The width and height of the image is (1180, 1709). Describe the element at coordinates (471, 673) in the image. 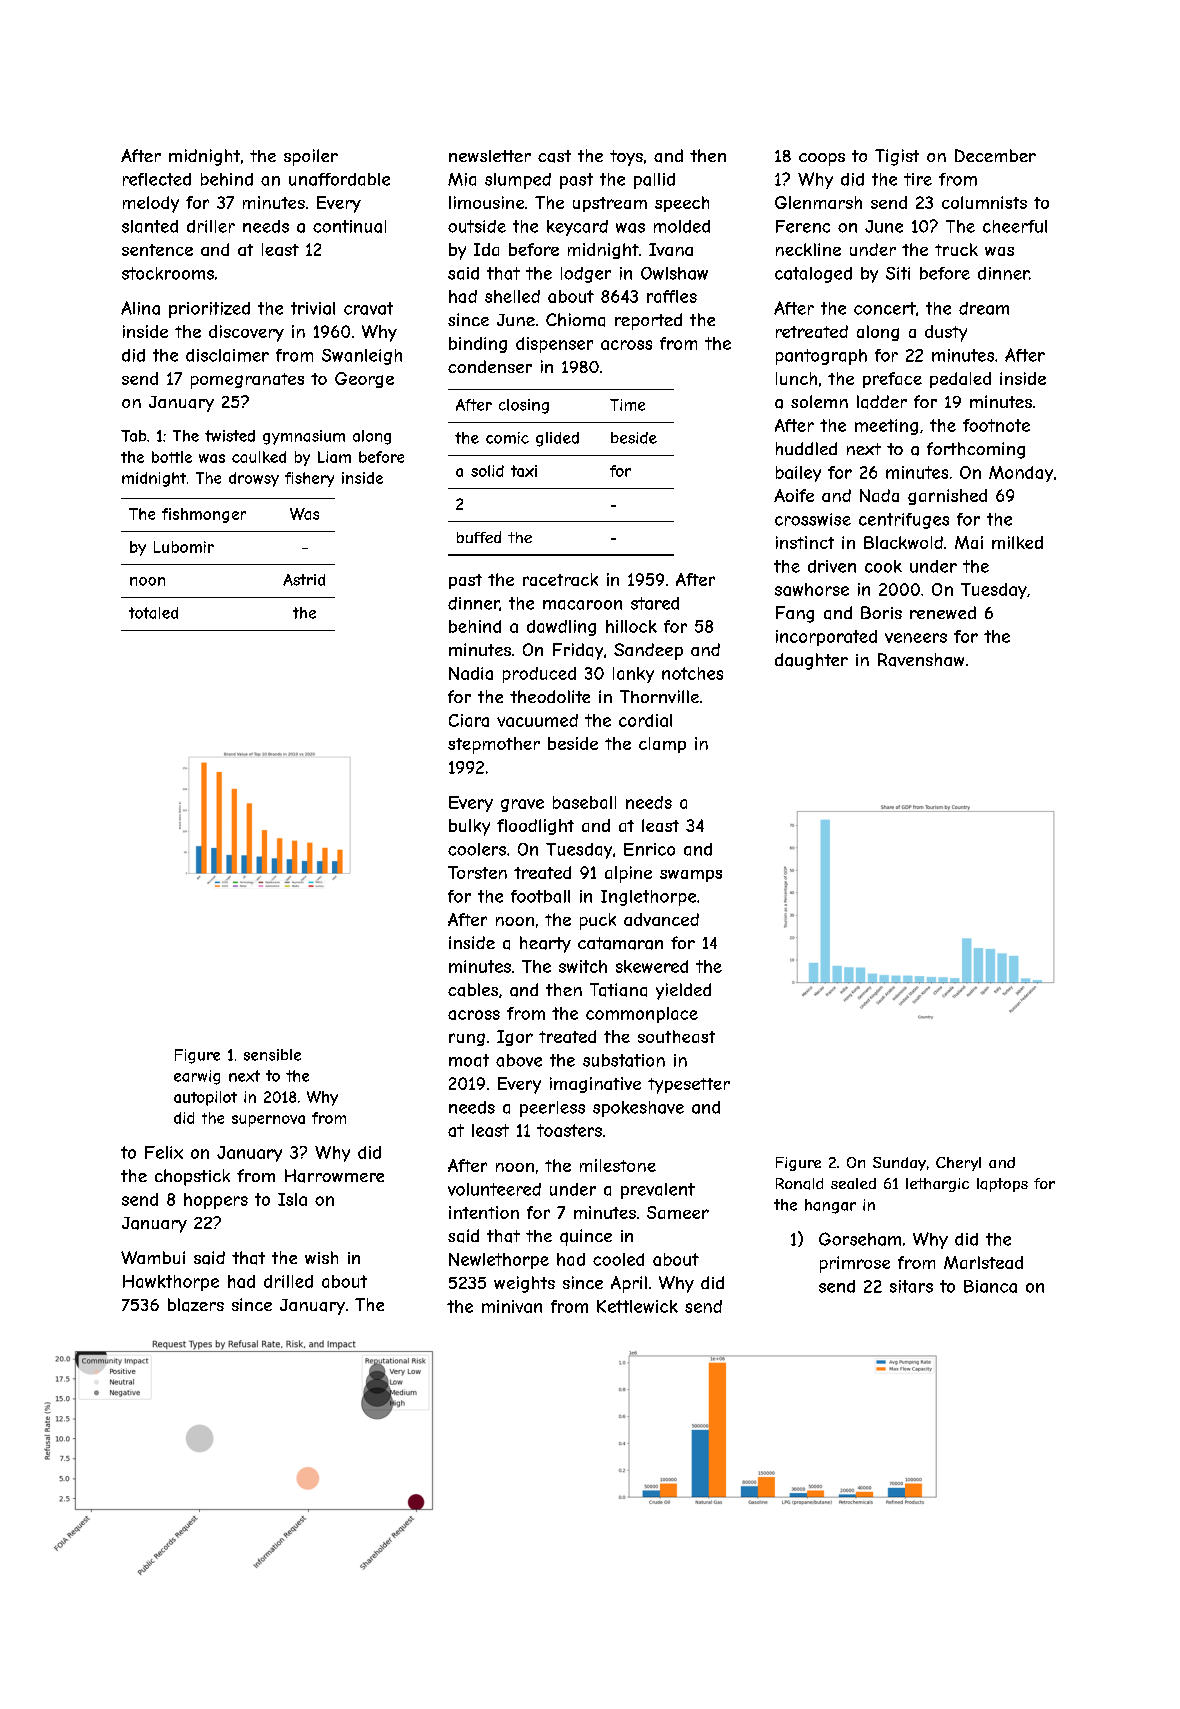

I see `Nadia` at that location.
